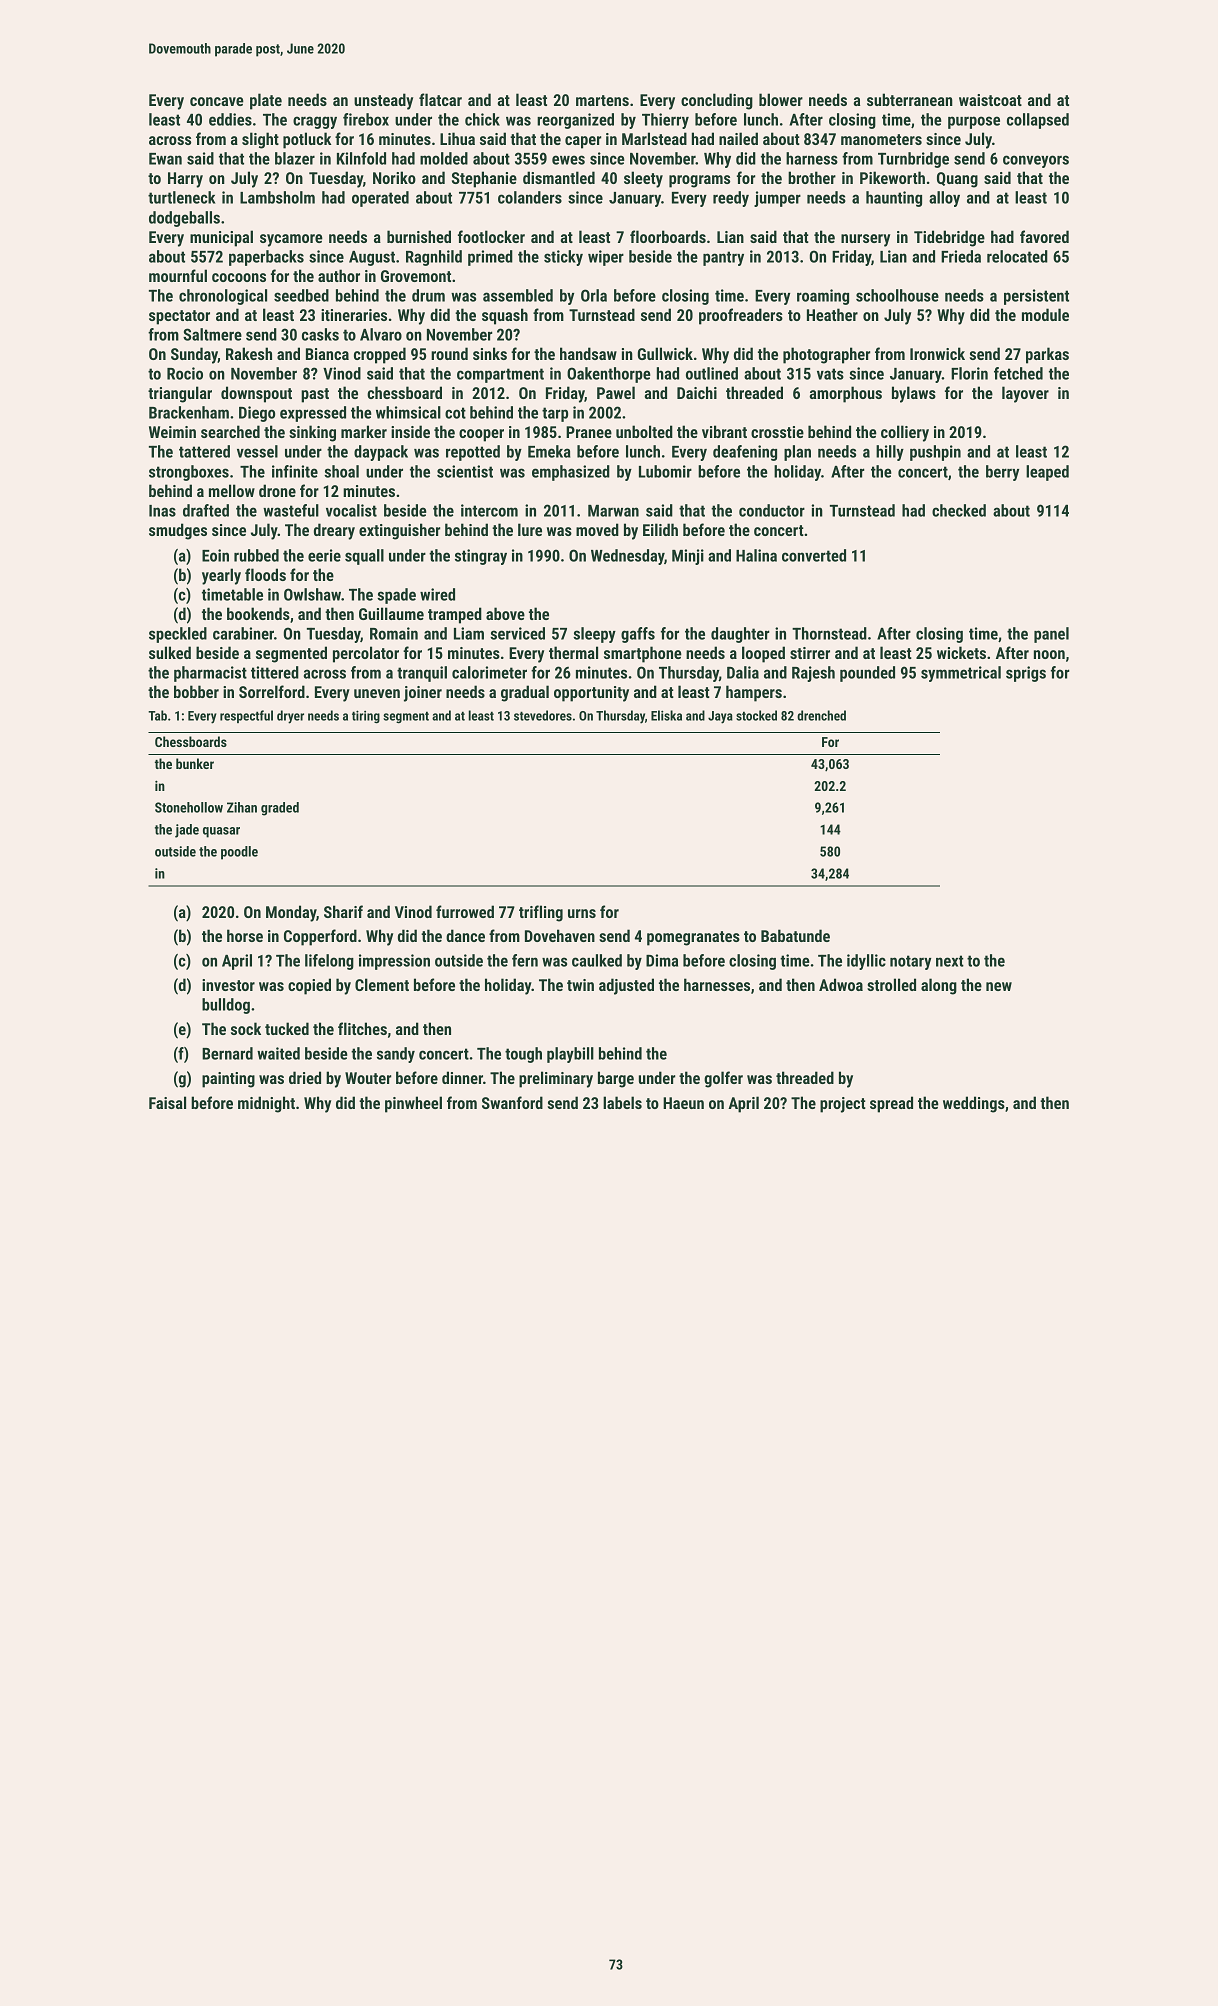  I want to click on squall, so click(364, 557).
